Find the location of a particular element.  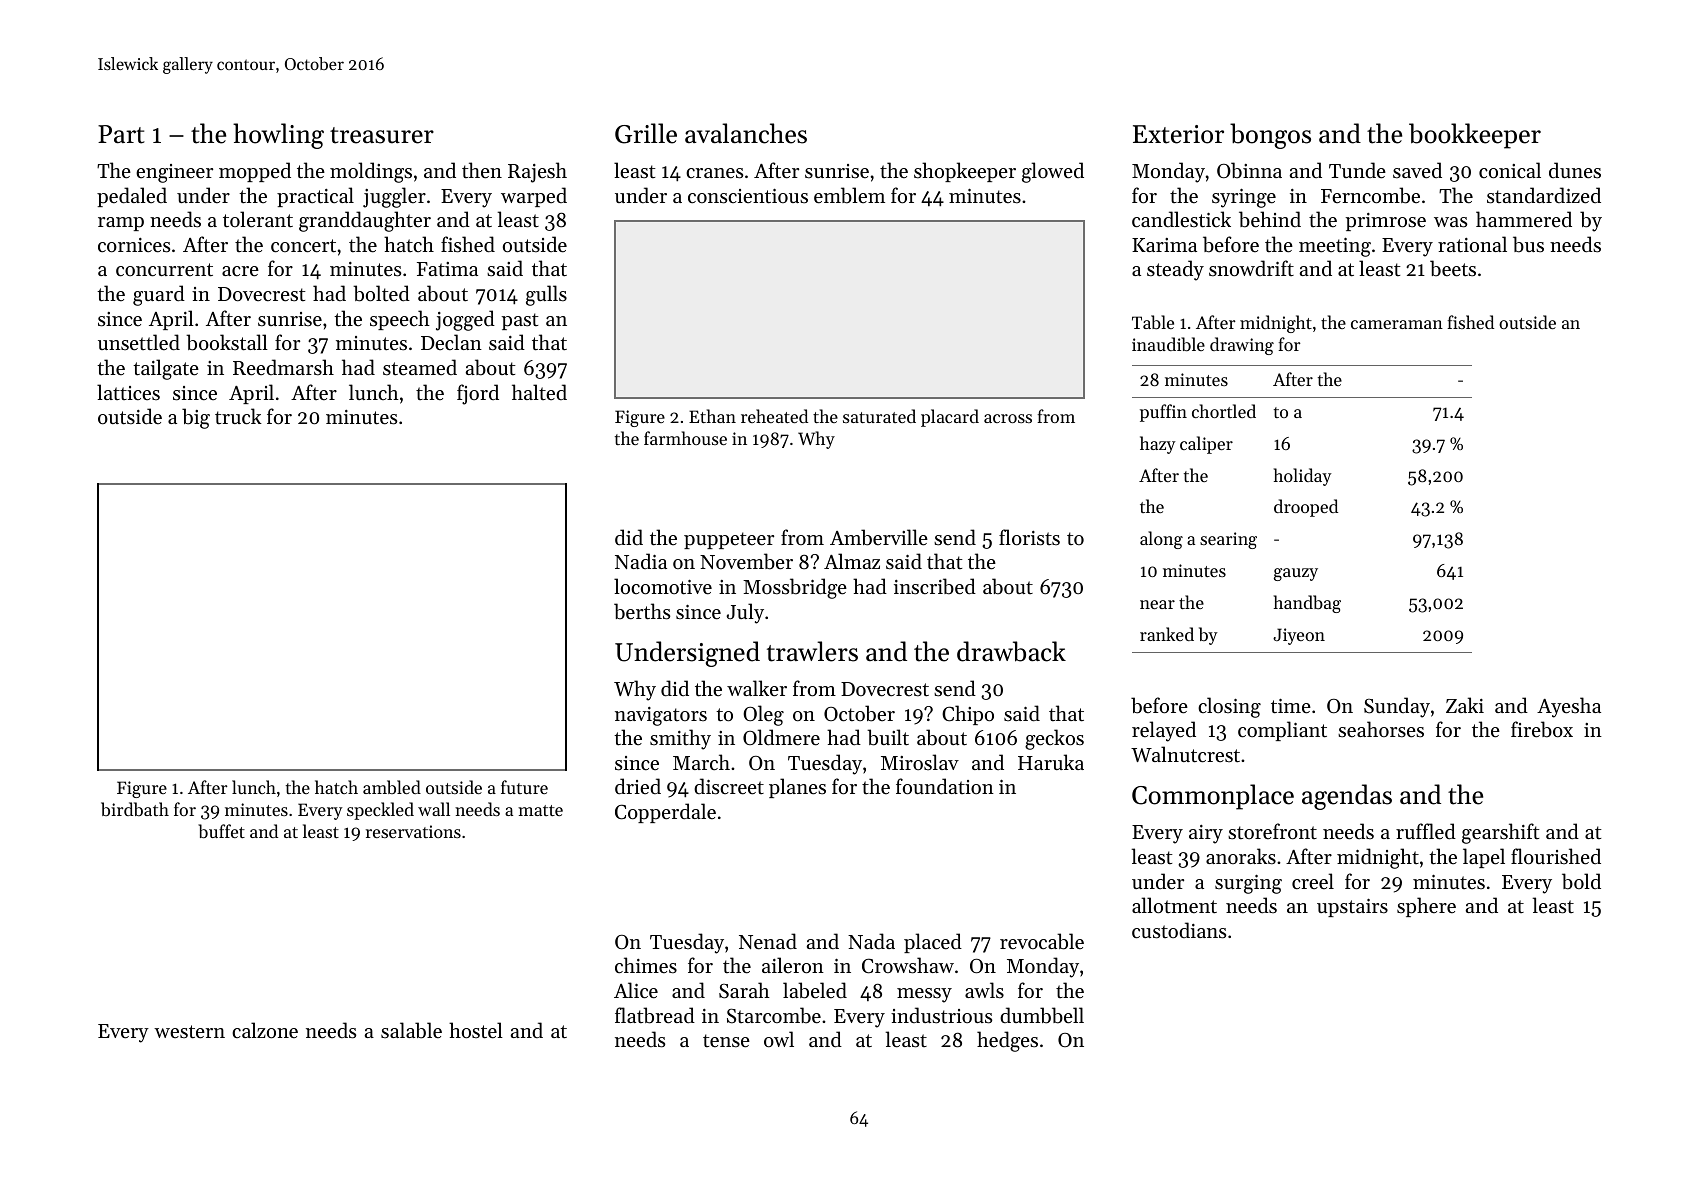

rational is located at coordinates (1472, 244).
